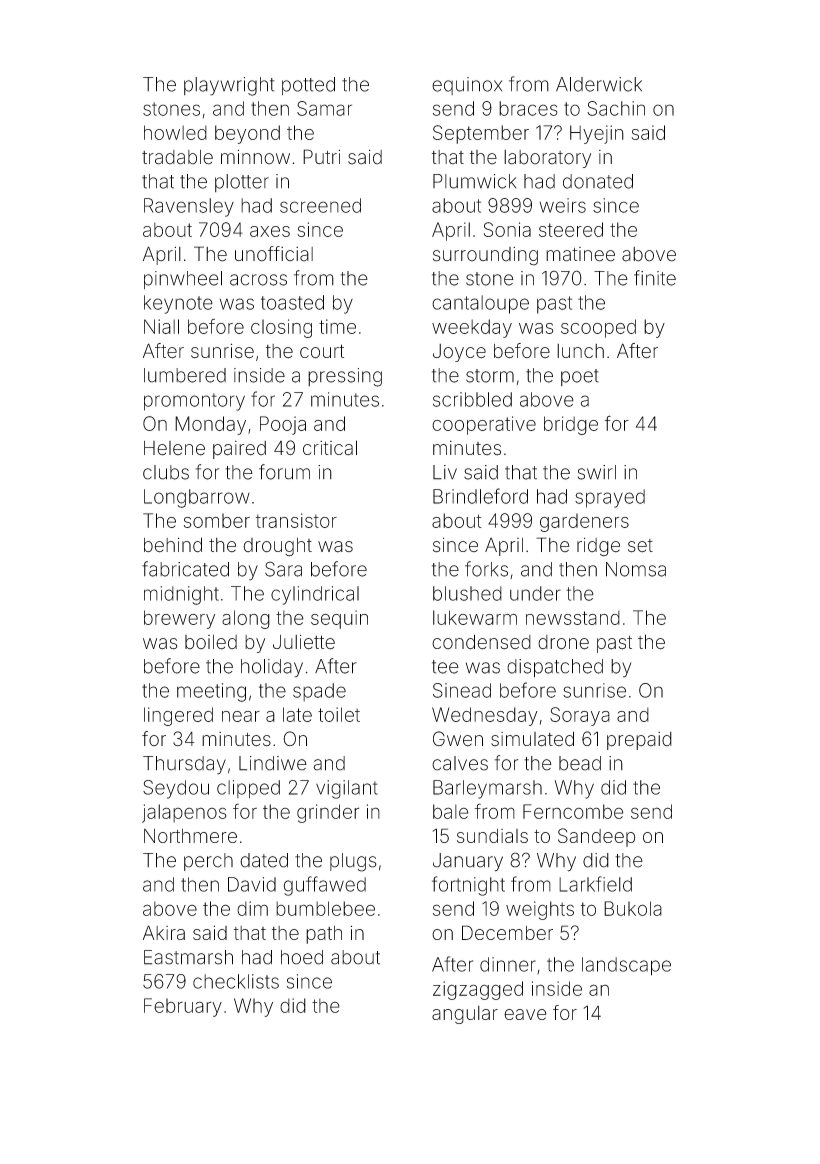 The width and height of the screenshot is (820, 1164). I want to click on swirl, so click(597, 472).
